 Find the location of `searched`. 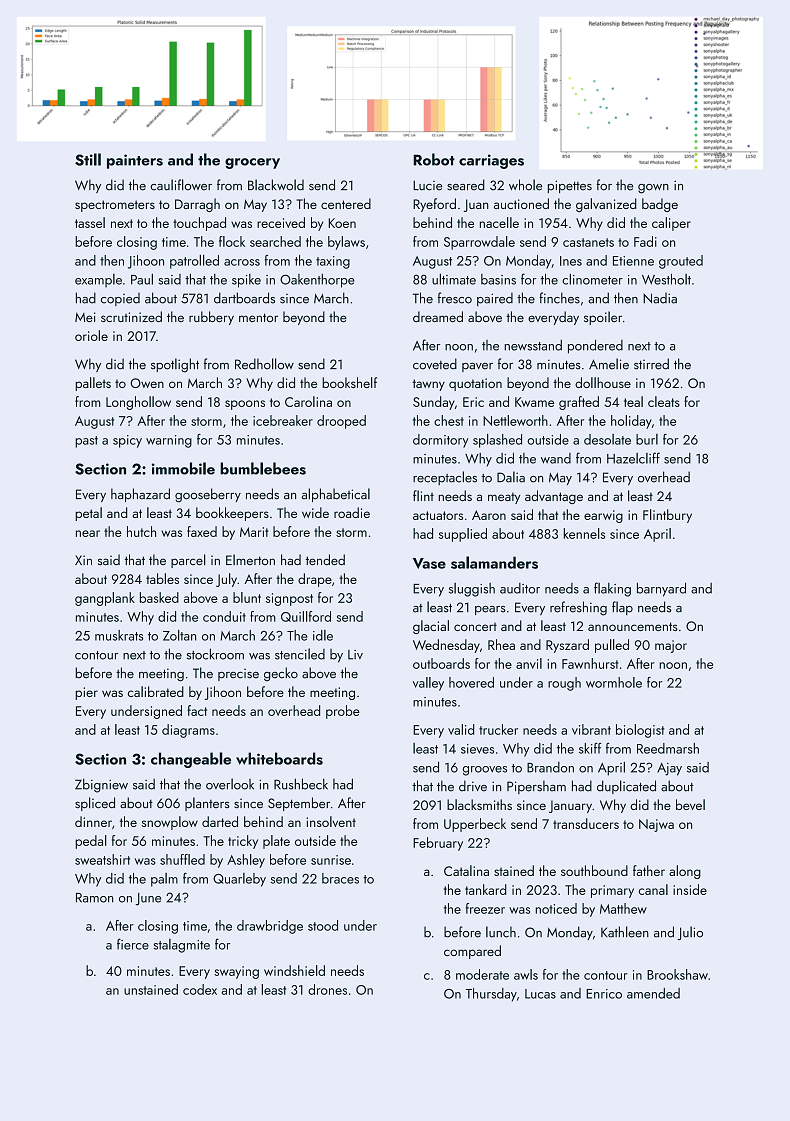

searched is located at coordinates (275, 241).
